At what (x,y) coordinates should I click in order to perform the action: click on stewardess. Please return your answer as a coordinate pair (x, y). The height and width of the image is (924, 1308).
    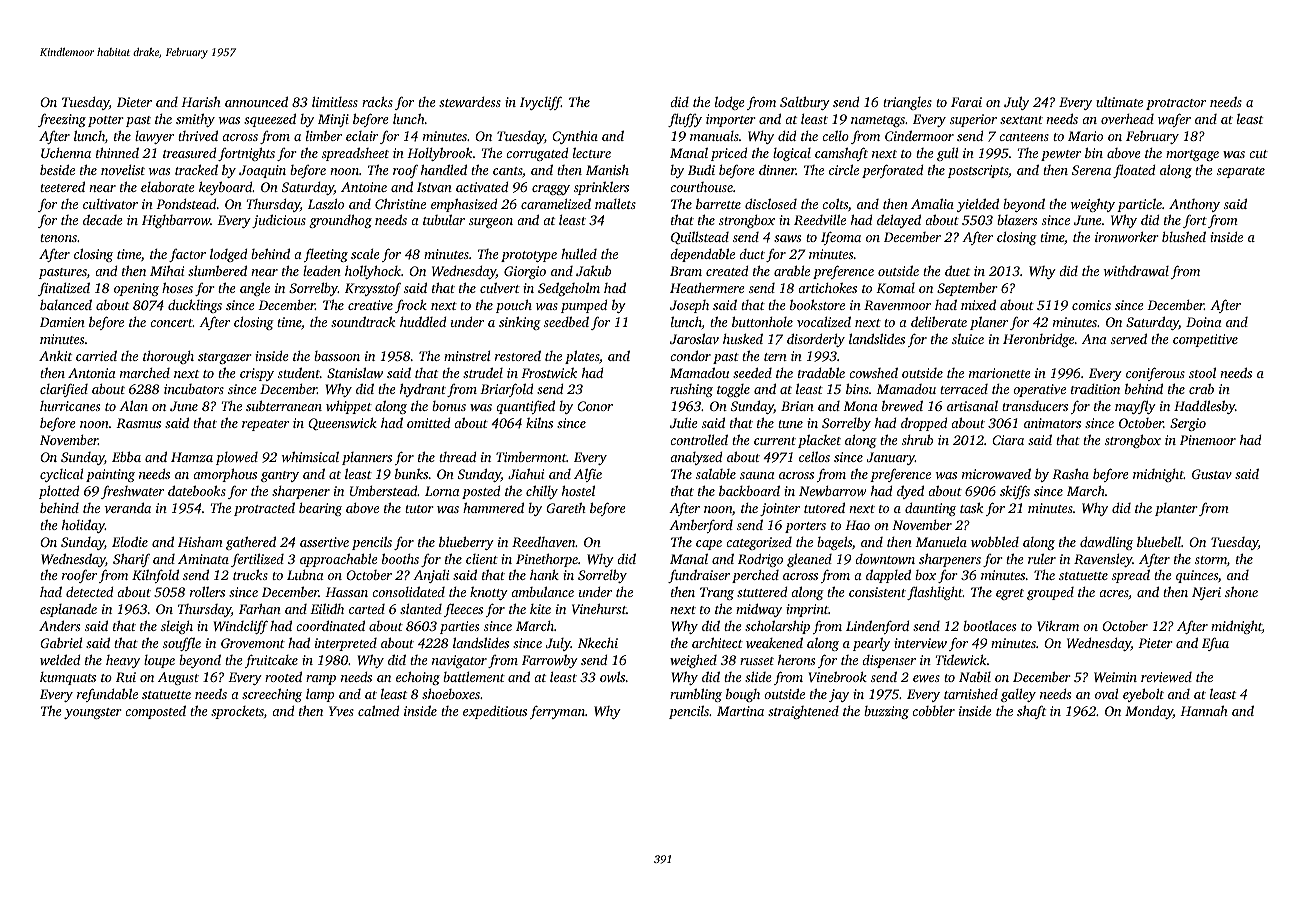
    Looking at the image, I should click on (470, 102).
